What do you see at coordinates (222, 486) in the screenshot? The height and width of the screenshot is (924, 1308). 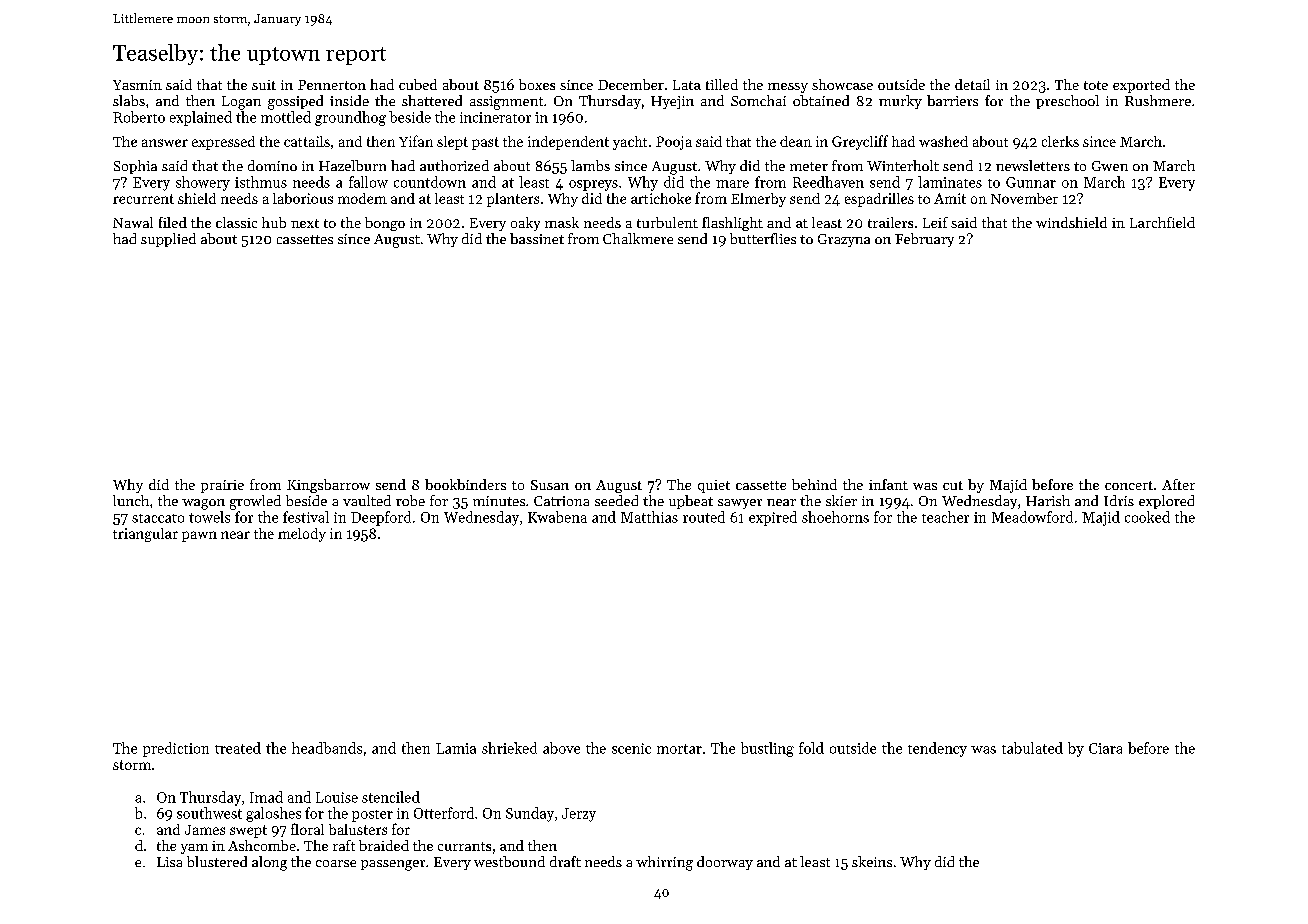 I see `prairie` at bounding box center [222, 486].
